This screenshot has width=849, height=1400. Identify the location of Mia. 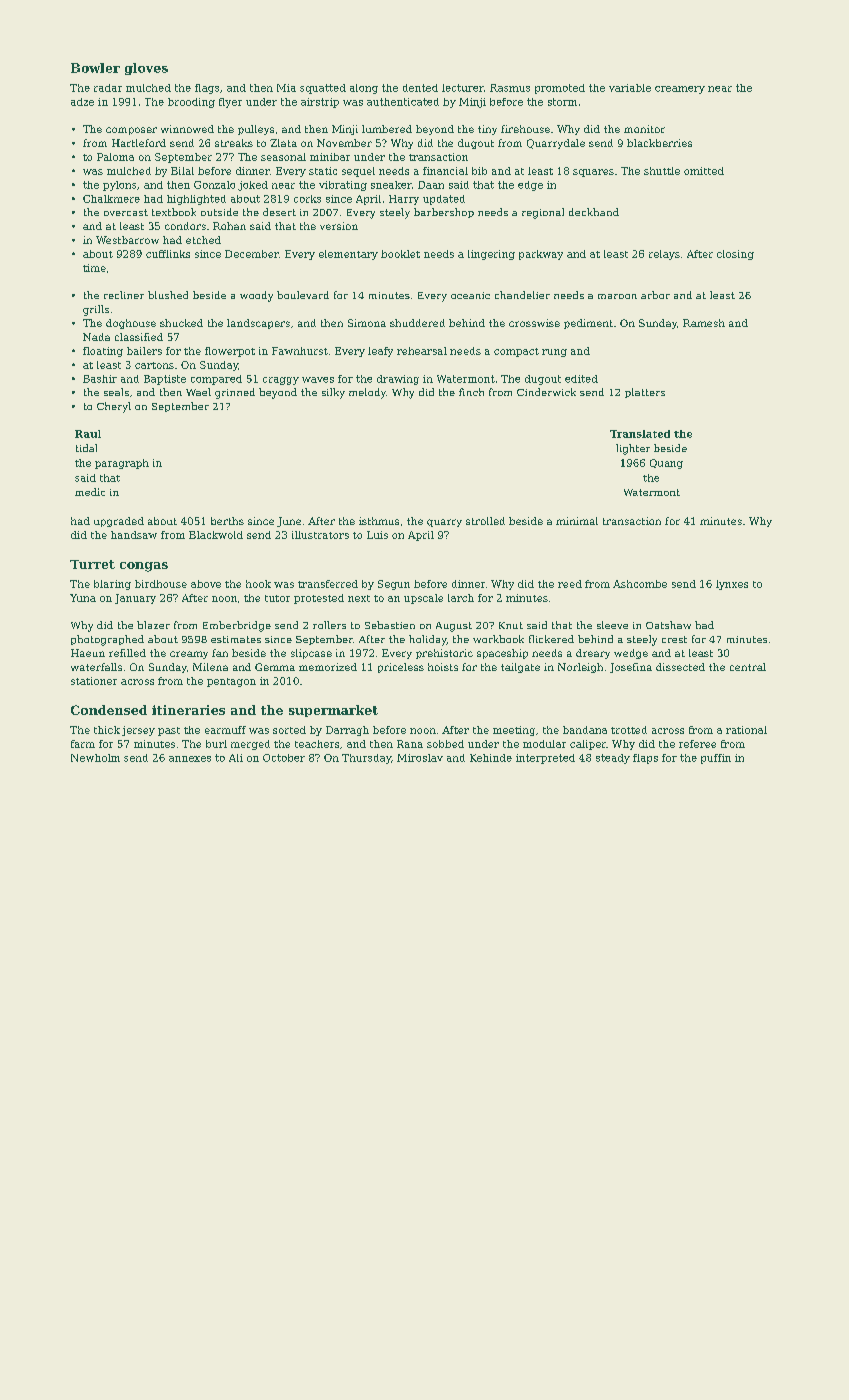
(286, 88).
